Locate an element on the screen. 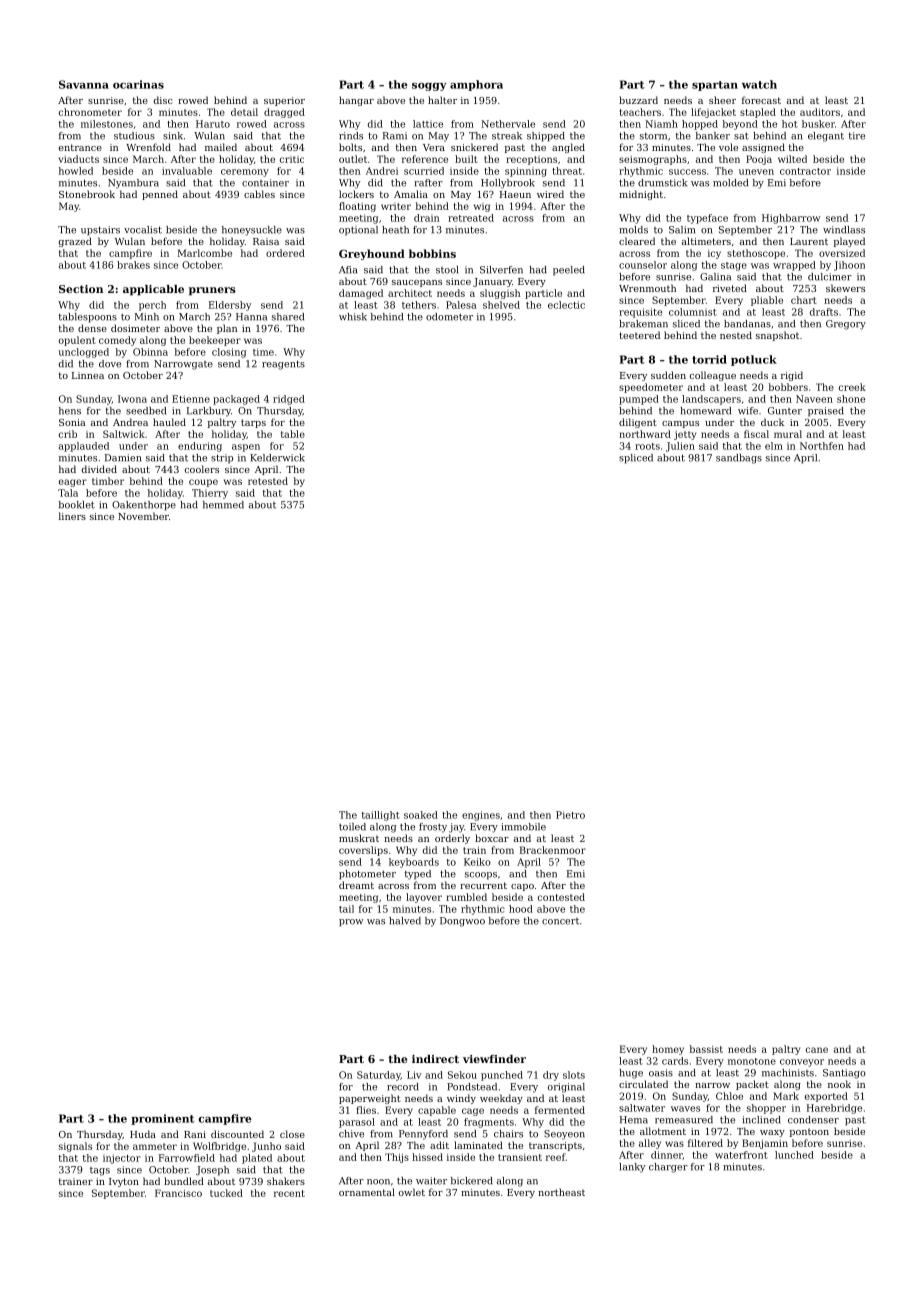  cane is located at coordinates (817, 1050).
